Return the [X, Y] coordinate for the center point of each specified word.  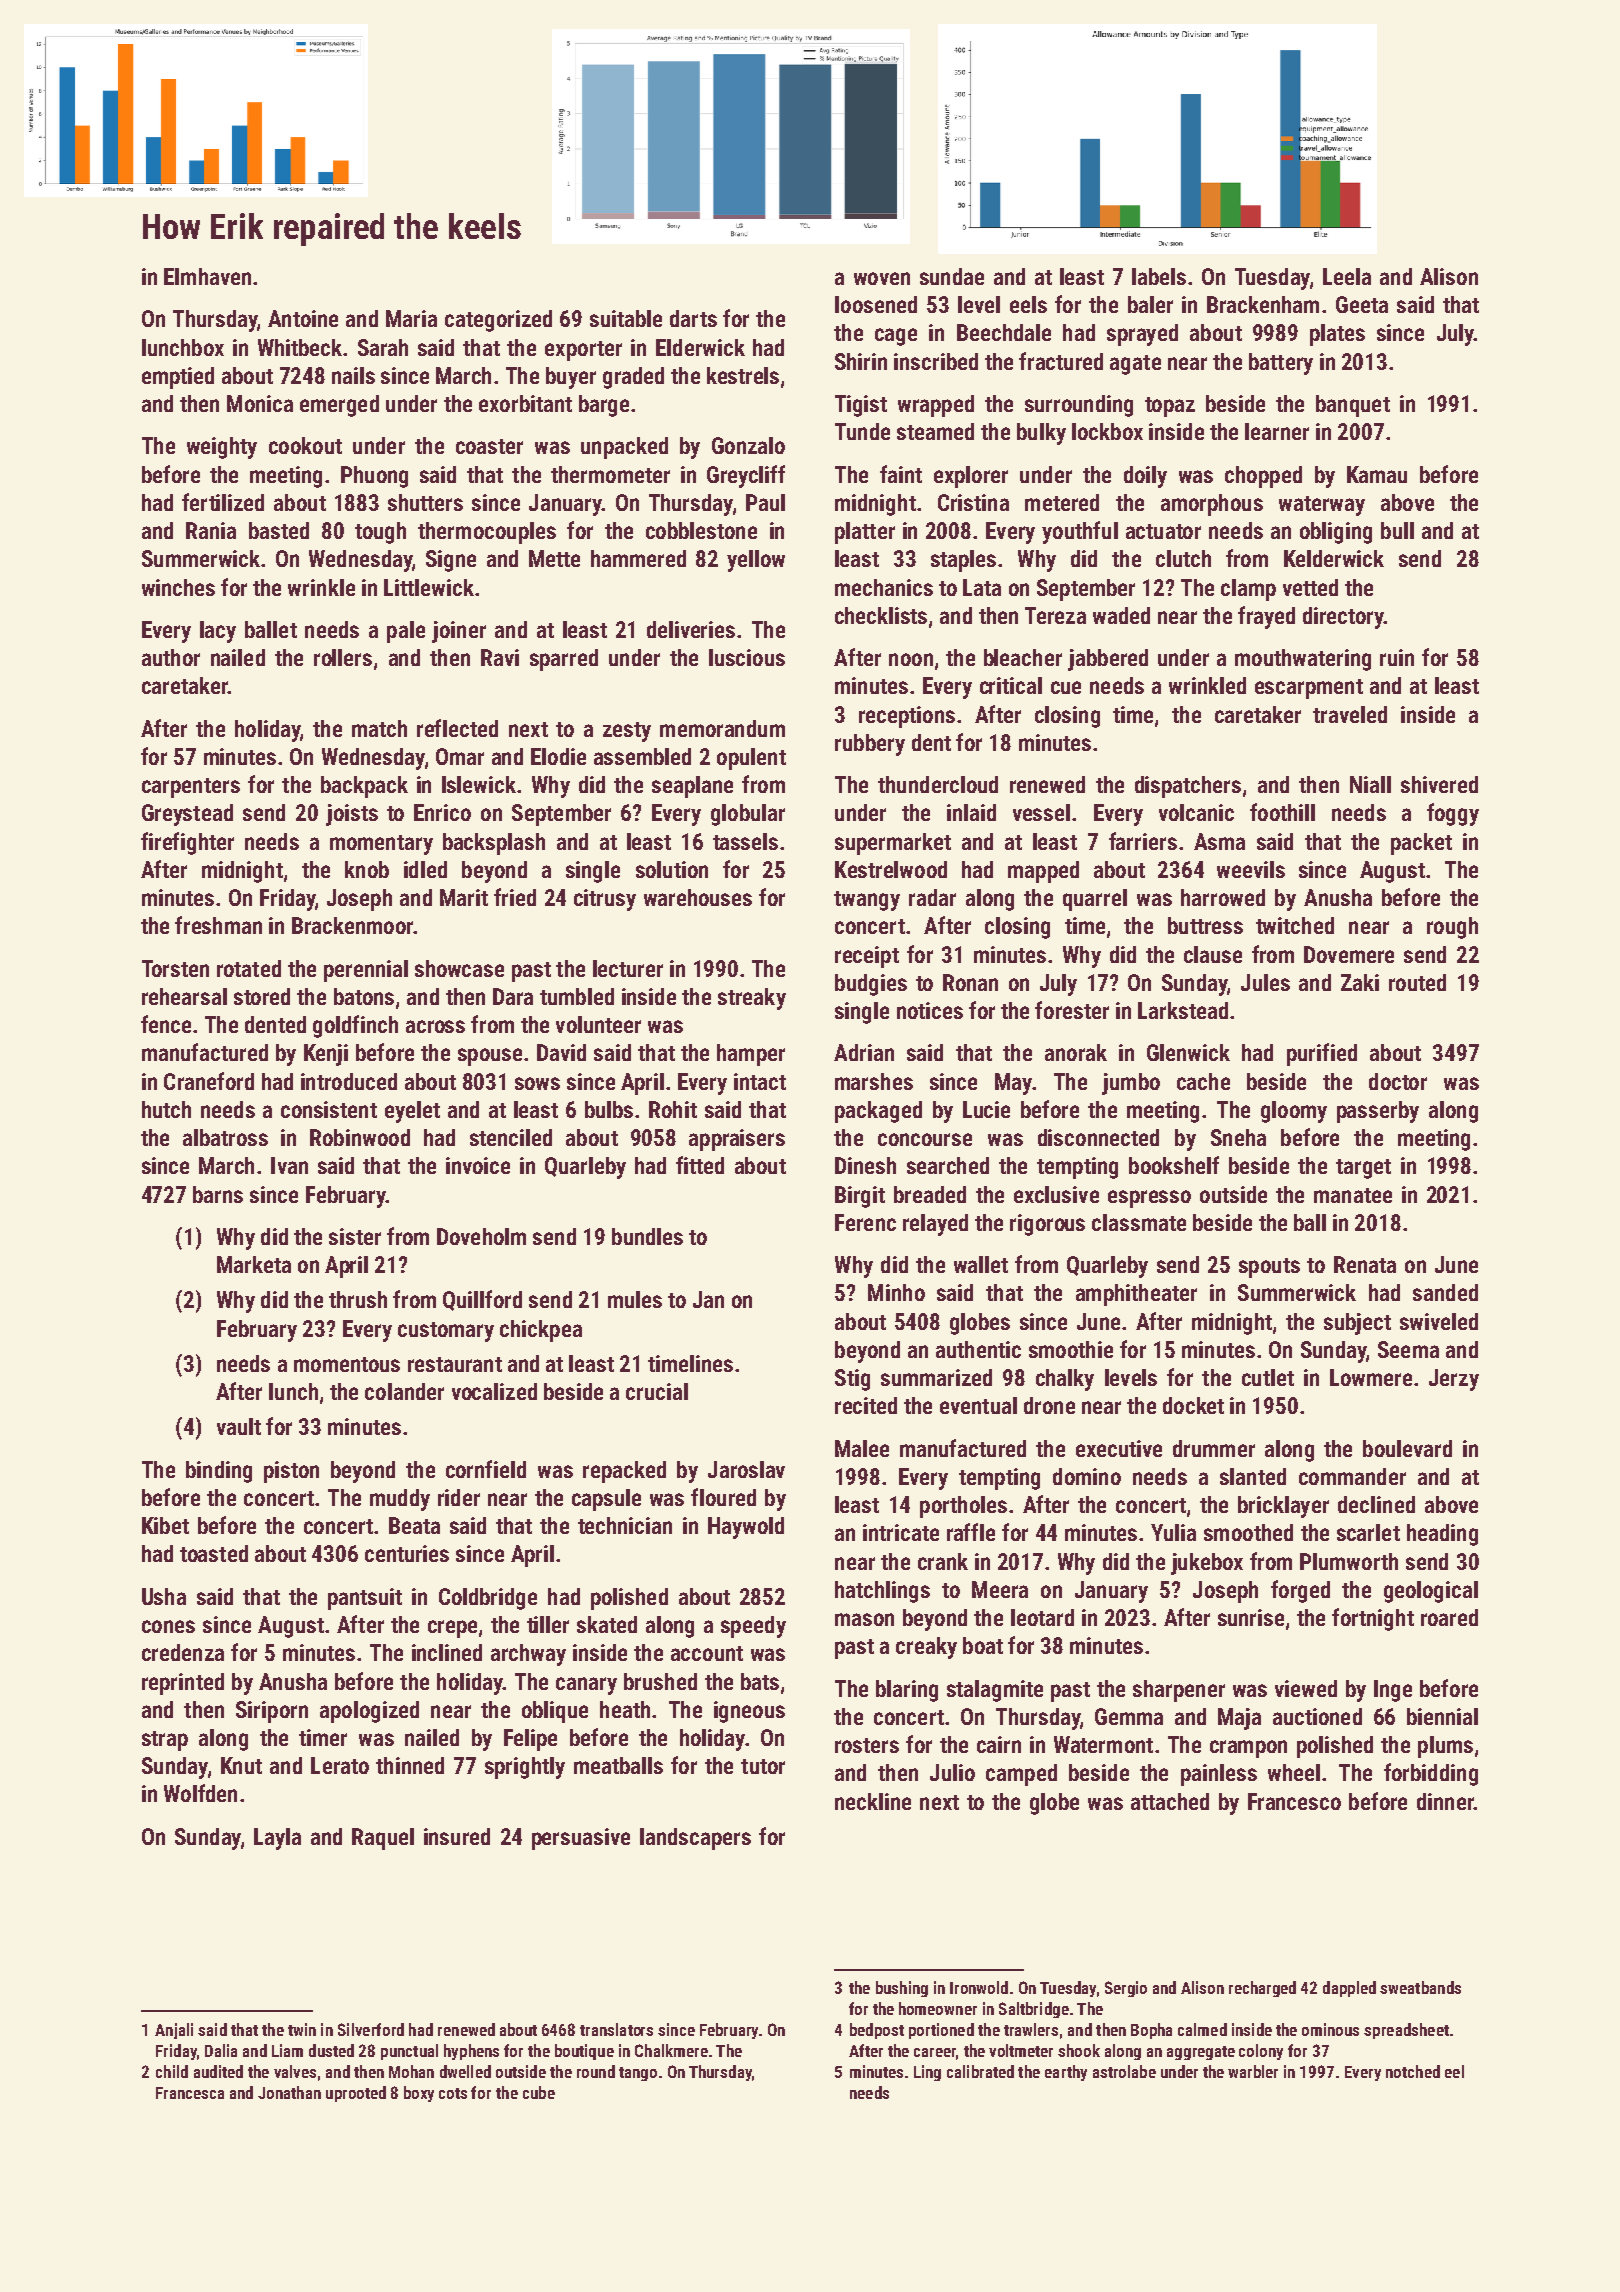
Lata [982, 587]
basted [279, 530]
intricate [901, 1532]
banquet [1353, 406]
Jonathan [289, 2092]
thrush [358, 1299]
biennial [1442, 1716]
